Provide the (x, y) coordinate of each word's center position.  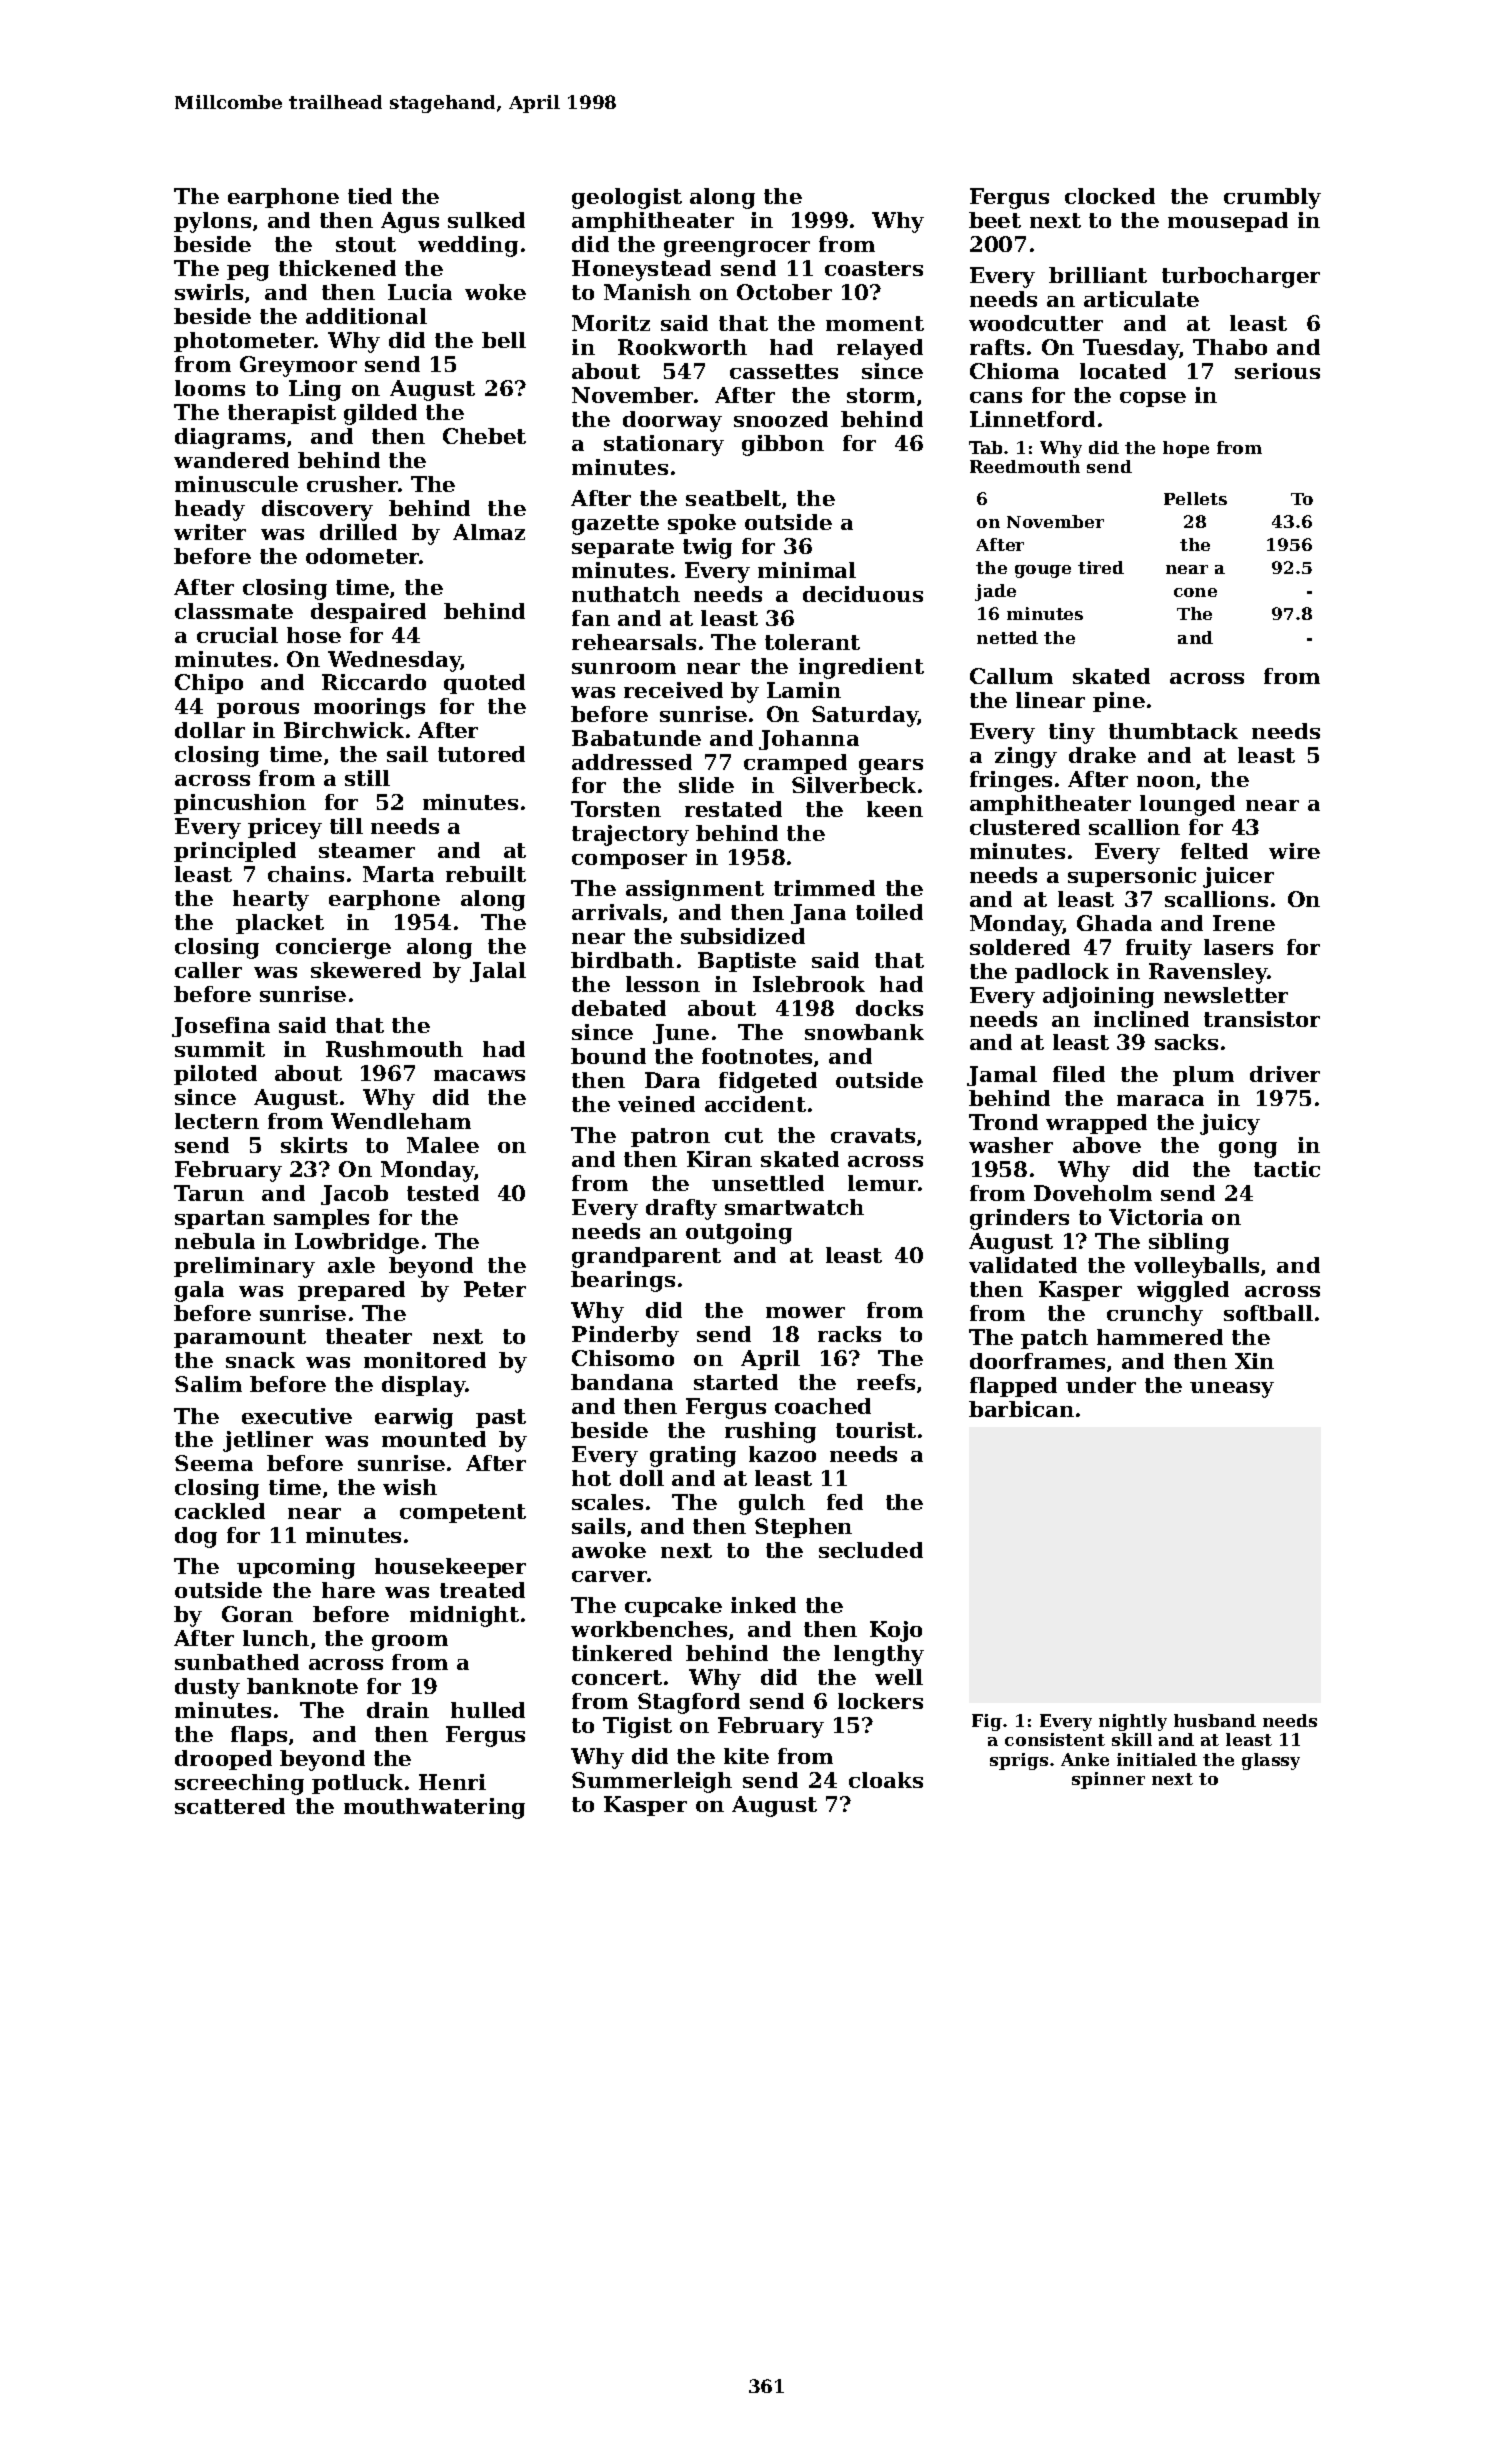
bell (504, 340)
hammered (1160, 1337)
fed (845, 1502)
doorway (672, 421)
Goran (257, 1614)
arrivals (616, 912)
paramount (240, 1338)
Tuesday (1131, 349)
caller (208, 970)
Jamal (1002, 1076)
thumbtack (1173, 731)
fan (591, 618)
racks (849, 1334)
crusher (353, 484)
